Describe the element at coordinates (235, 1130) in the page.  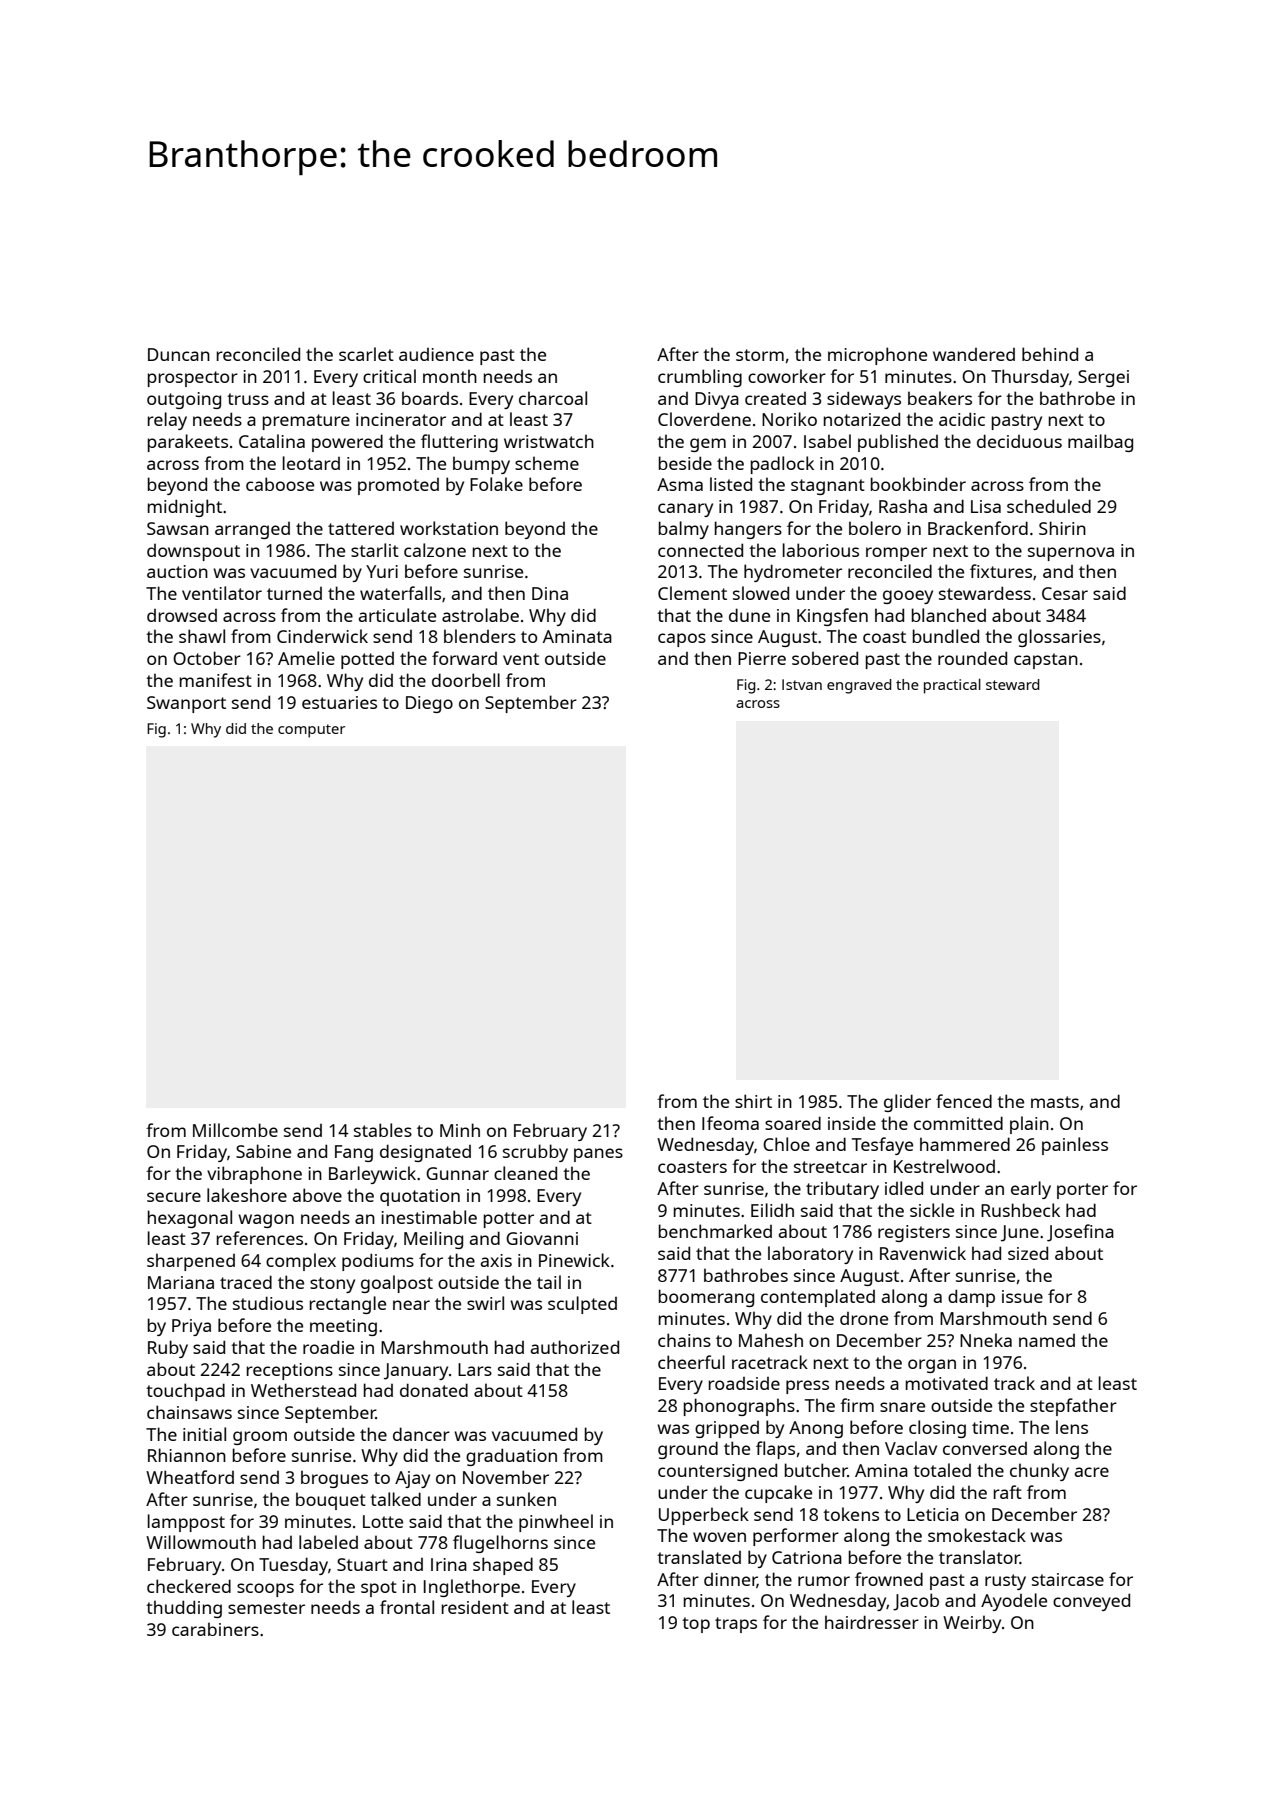
I see `Millcombe` at that location.
